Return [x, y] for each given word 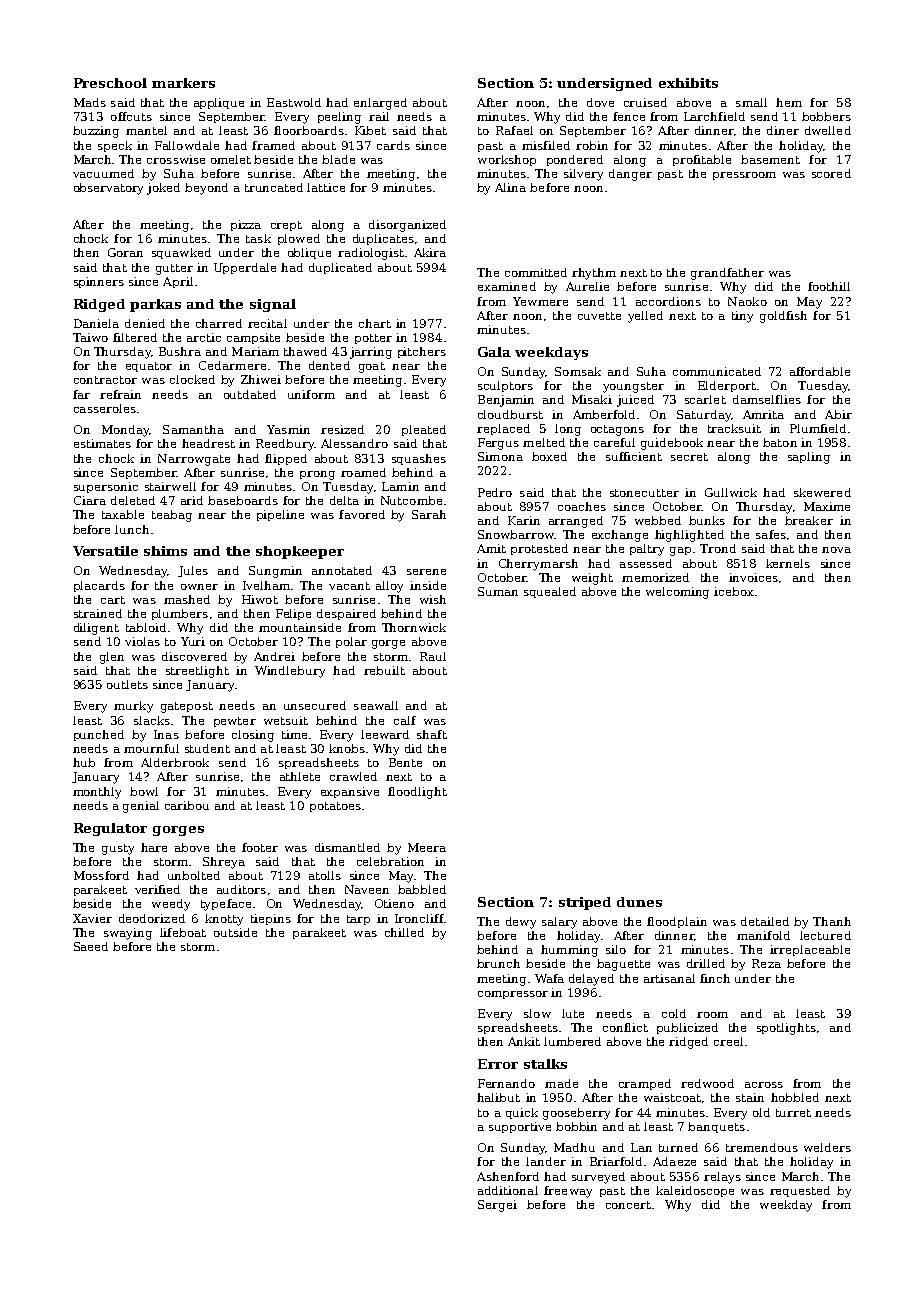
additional [508, 1190]
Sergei [497, 1206]
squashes [419, 459]
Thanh [832, 921]
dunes [639, 902]
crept [286, 226]
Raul [433, 656]
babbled [422, 889]
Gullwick [731, 492]
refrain [120, 394]
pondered [575, 160]
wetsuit [286, 720]
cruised [645, 102]
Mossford [101, 875]
